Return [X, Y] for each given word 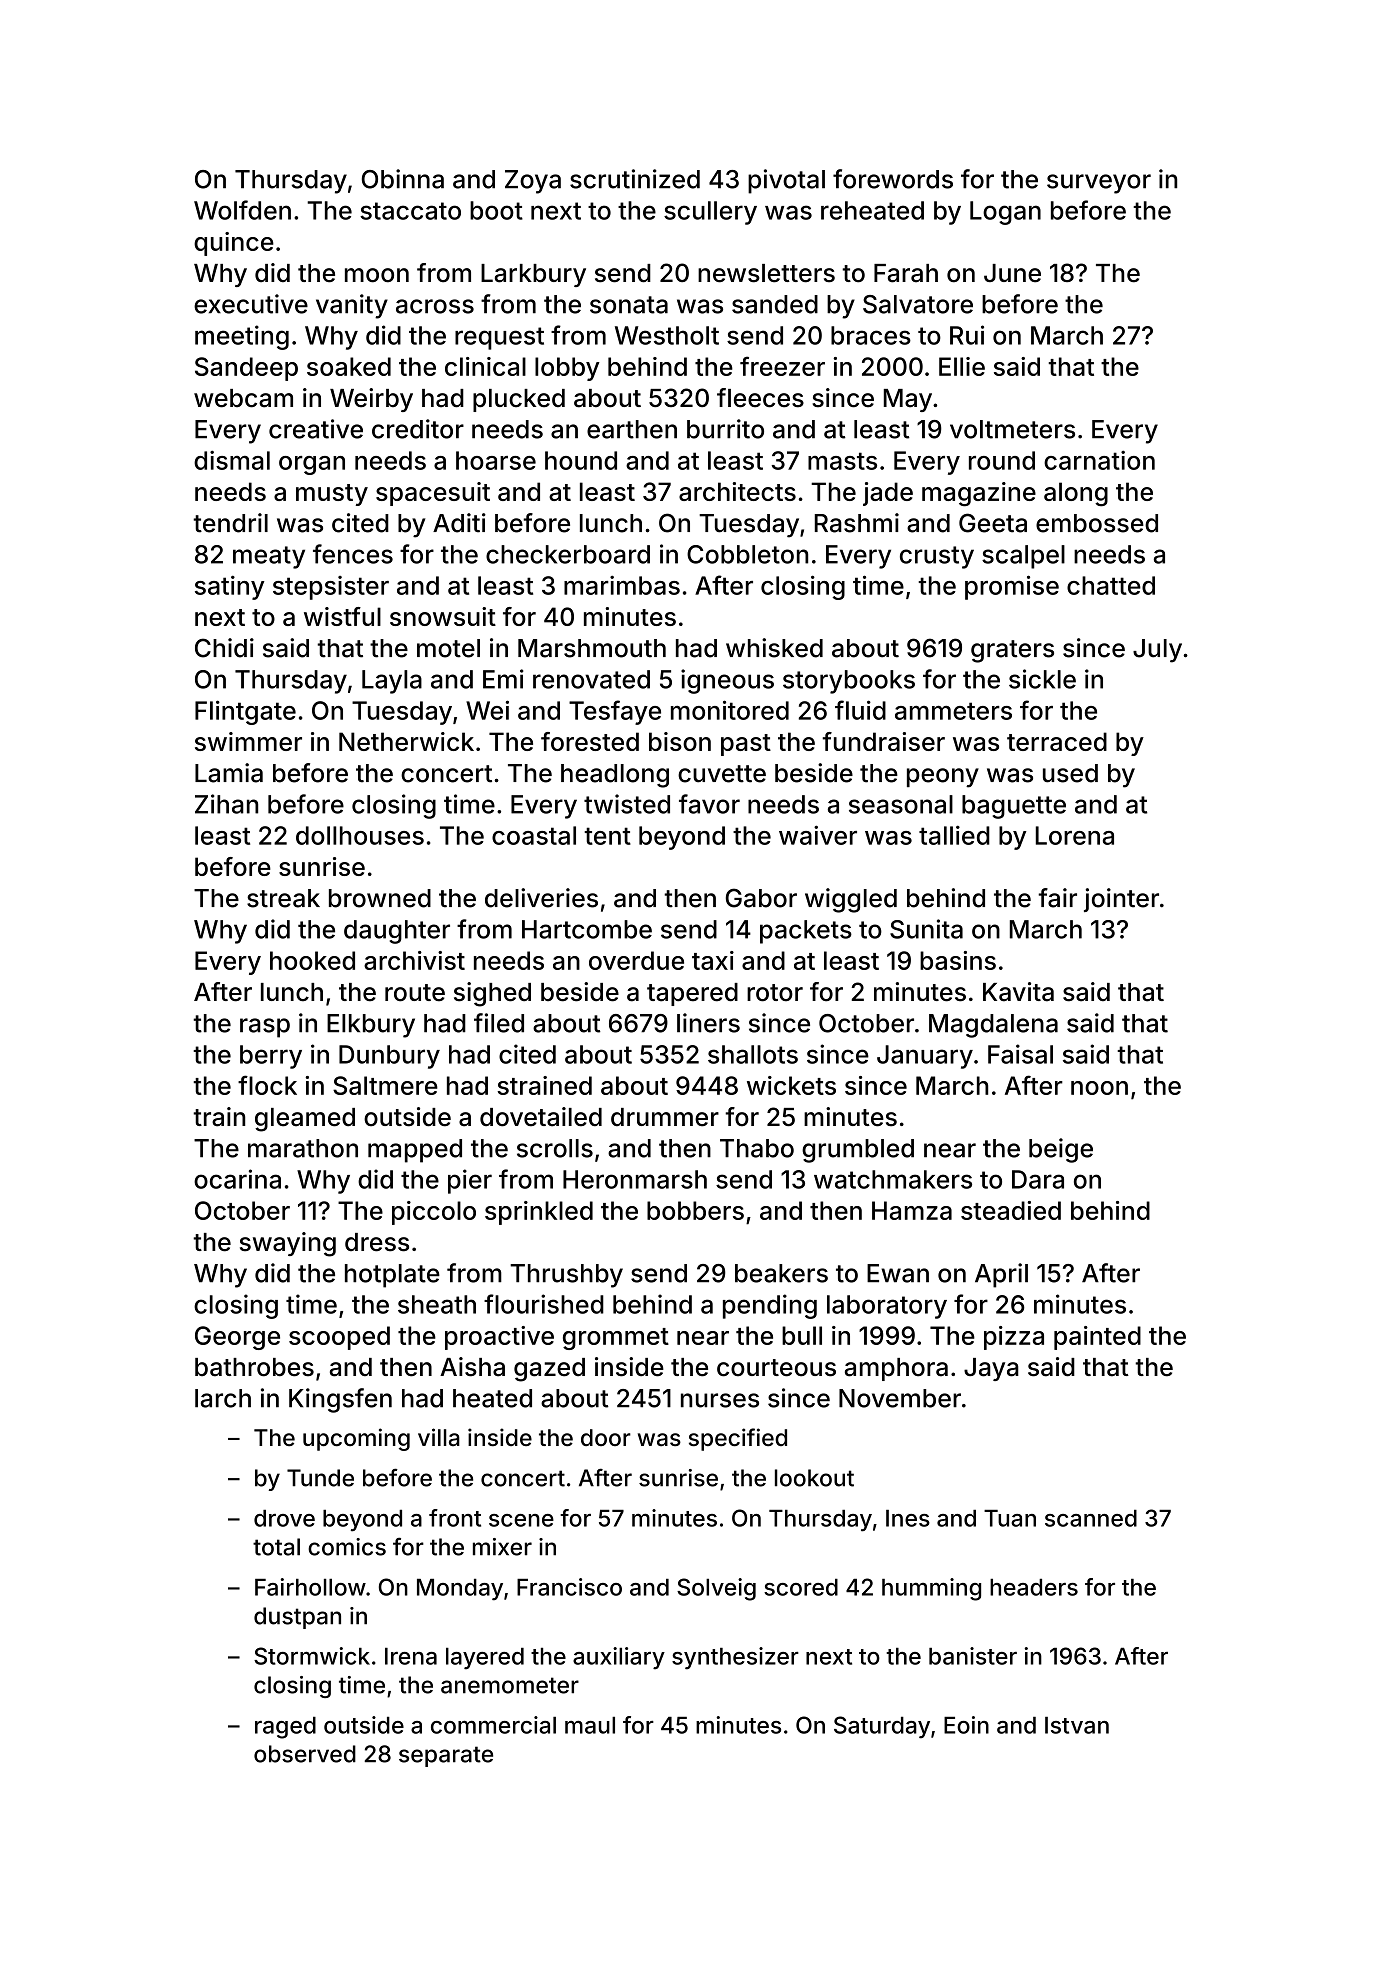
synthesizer [735, 1658]
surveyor [1099, 184]
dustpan [297, 1618]
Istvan [1077, 1725]
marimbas [622, 585]
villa [439, 1437]
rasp [265, 1028]
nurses [720, 1400]
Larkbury [533, 275]
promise [1012, 587]
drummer [665, 1117]
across [435, 306]
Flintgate [245, 712]
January [925, 1057]
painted [1097, 1338]
